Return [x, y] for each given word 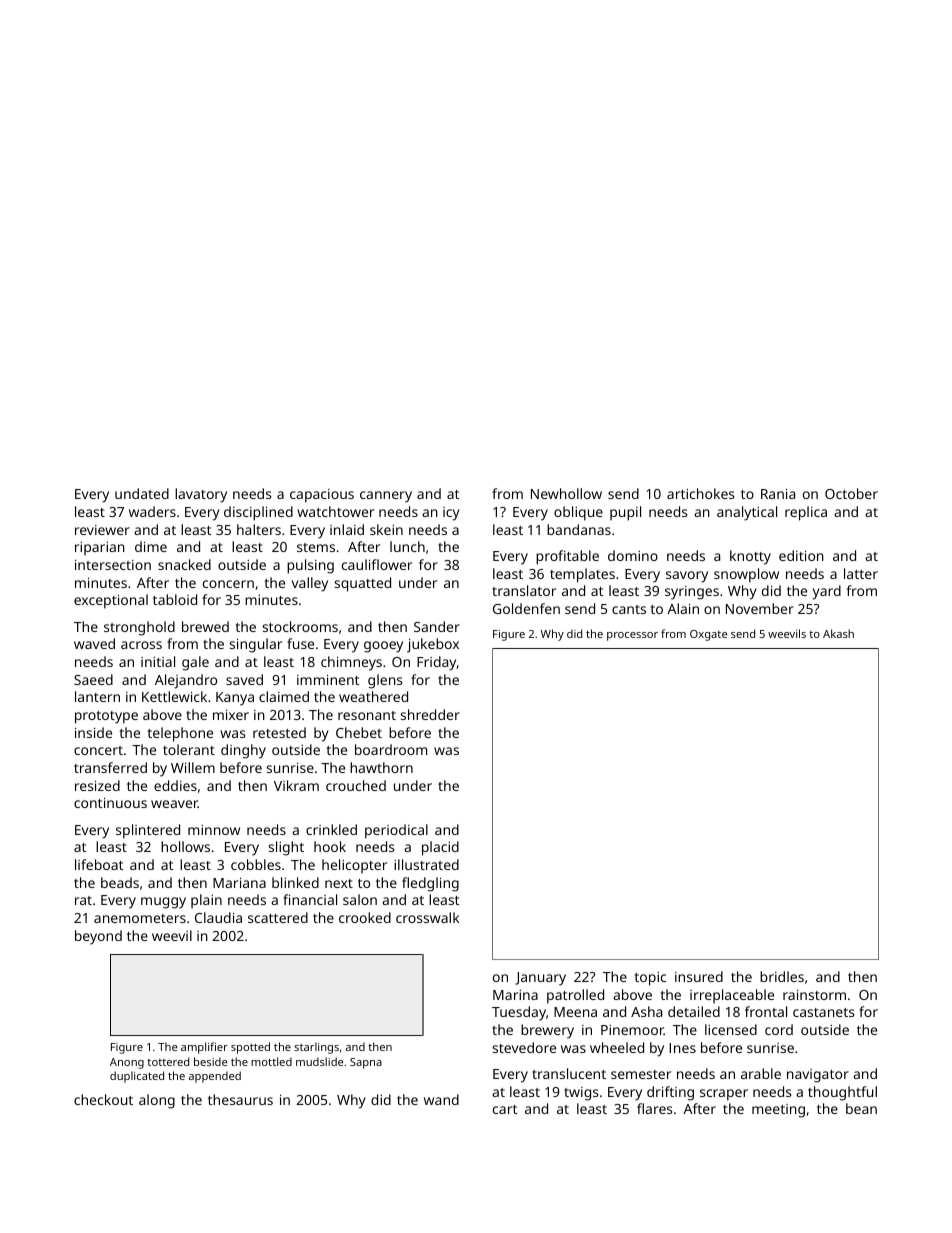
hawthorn [381, 767]
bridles [782, 976]
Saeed [93, 679]
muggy [163, 903]
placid [440, 848]
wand [441, 1099]
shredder [430, 714]
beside [210, 1061]
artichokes [701, 493]
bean [861, 1108]
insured [699, 976]
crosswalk [427, 917]
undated [142, 493]
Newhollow [566, 493]
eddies [175, 785]
